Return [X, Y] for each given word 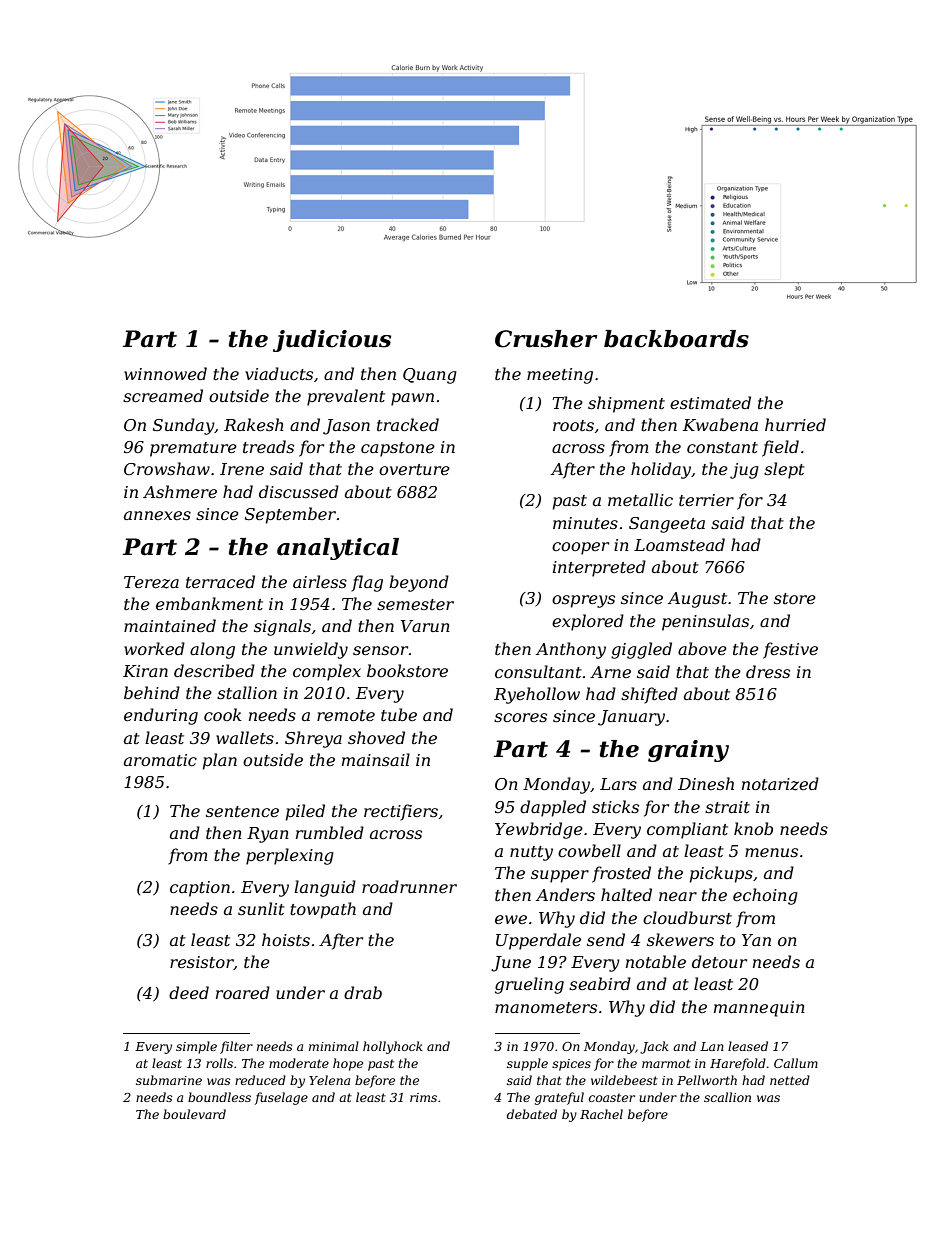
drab [363, 992]
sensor [380, 650]
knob [753, 828]
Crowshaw [167, 468]
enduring [161, 716]
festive [790, 650]
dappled [553, 808]
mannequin [759, 1009]
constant [722, 447]
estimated [710, 402]
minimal [334, 1046]
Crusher [546, 339]
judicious [332, 341]
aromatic [160, 760]
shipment [626, 404]
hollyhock [393, 1047]
